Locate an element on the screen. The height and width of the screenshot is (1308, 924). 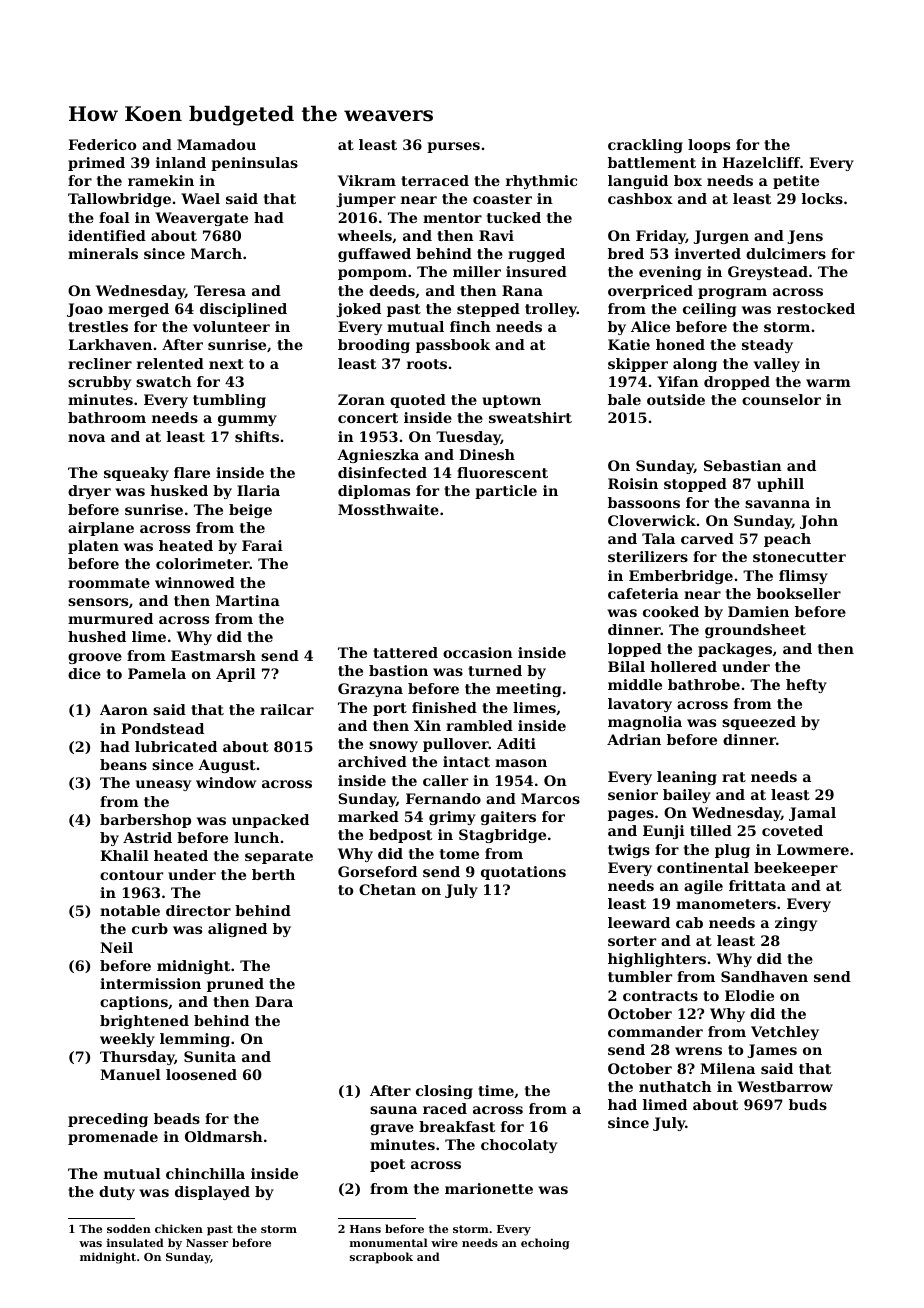
Tuesday is located at coordinates (468, 438).
